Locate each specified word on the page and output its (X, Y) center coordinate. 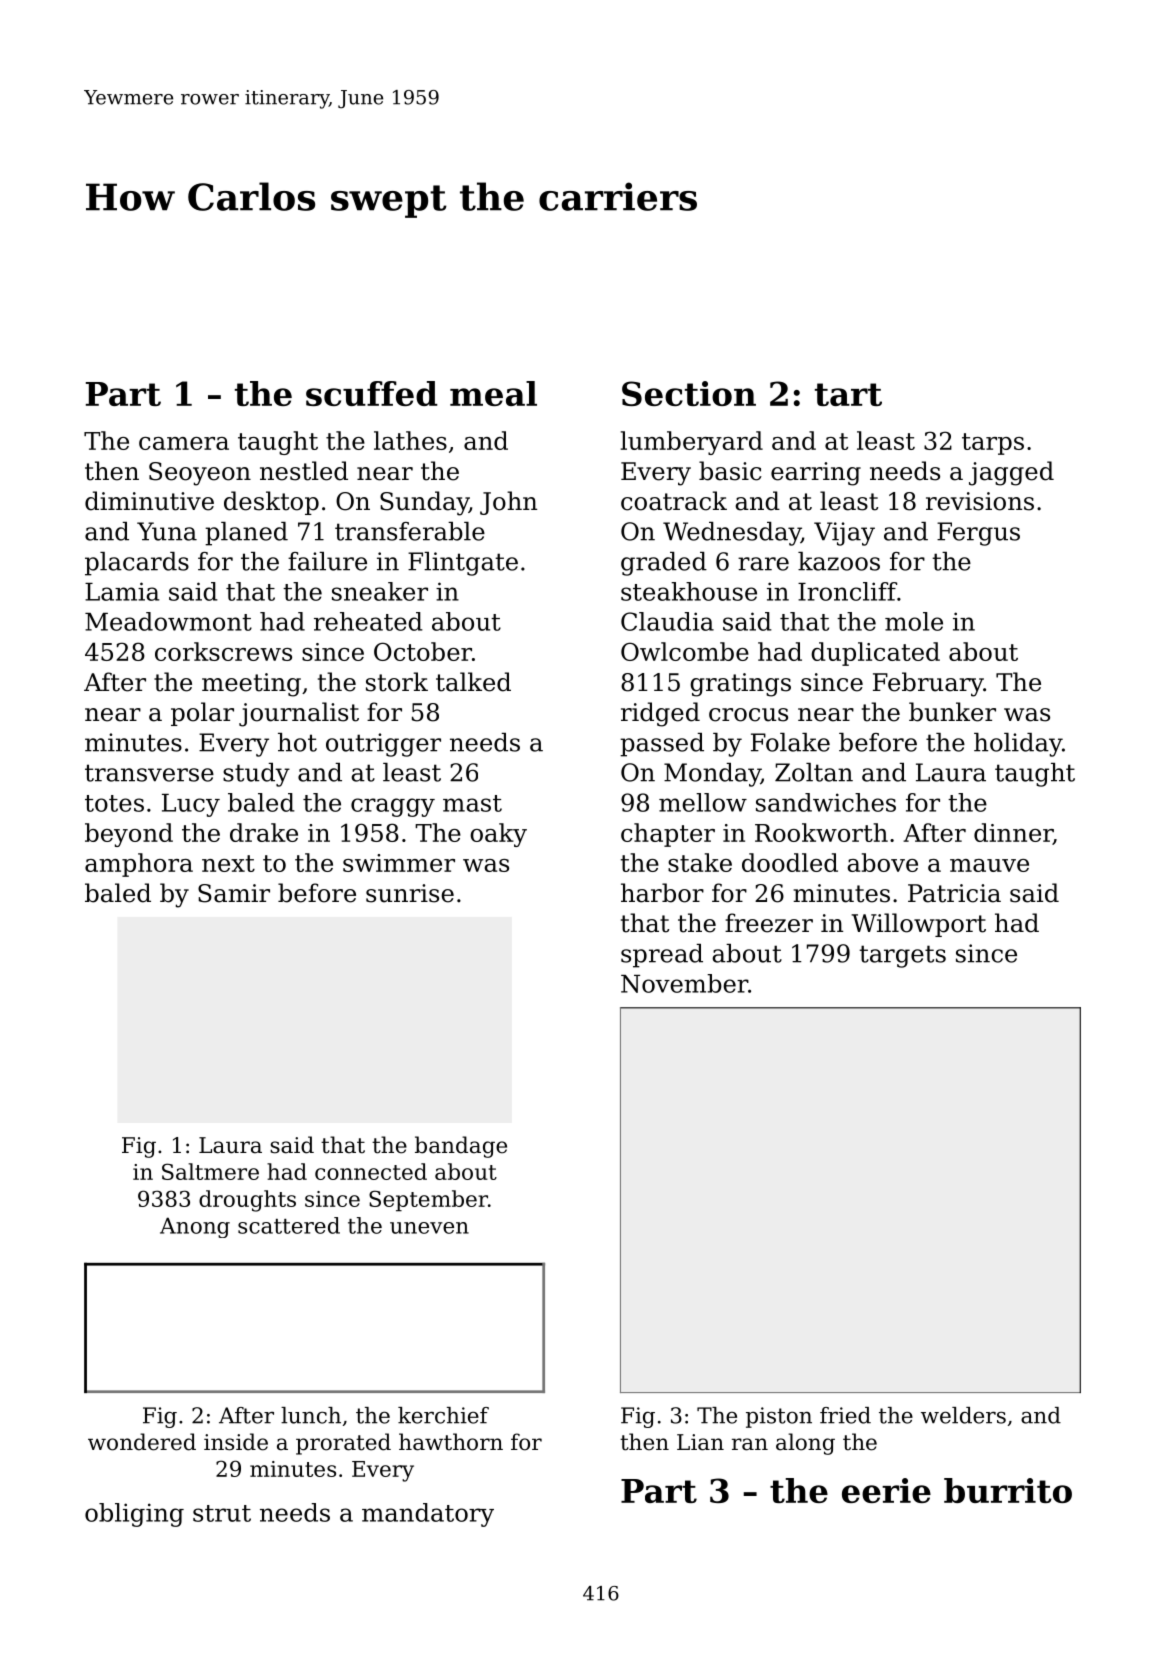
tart (848, 394)
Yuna (167, 531)
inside (236, 1442)
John (508, 503)
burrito (1008, 1490)
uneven (429, 1228)
